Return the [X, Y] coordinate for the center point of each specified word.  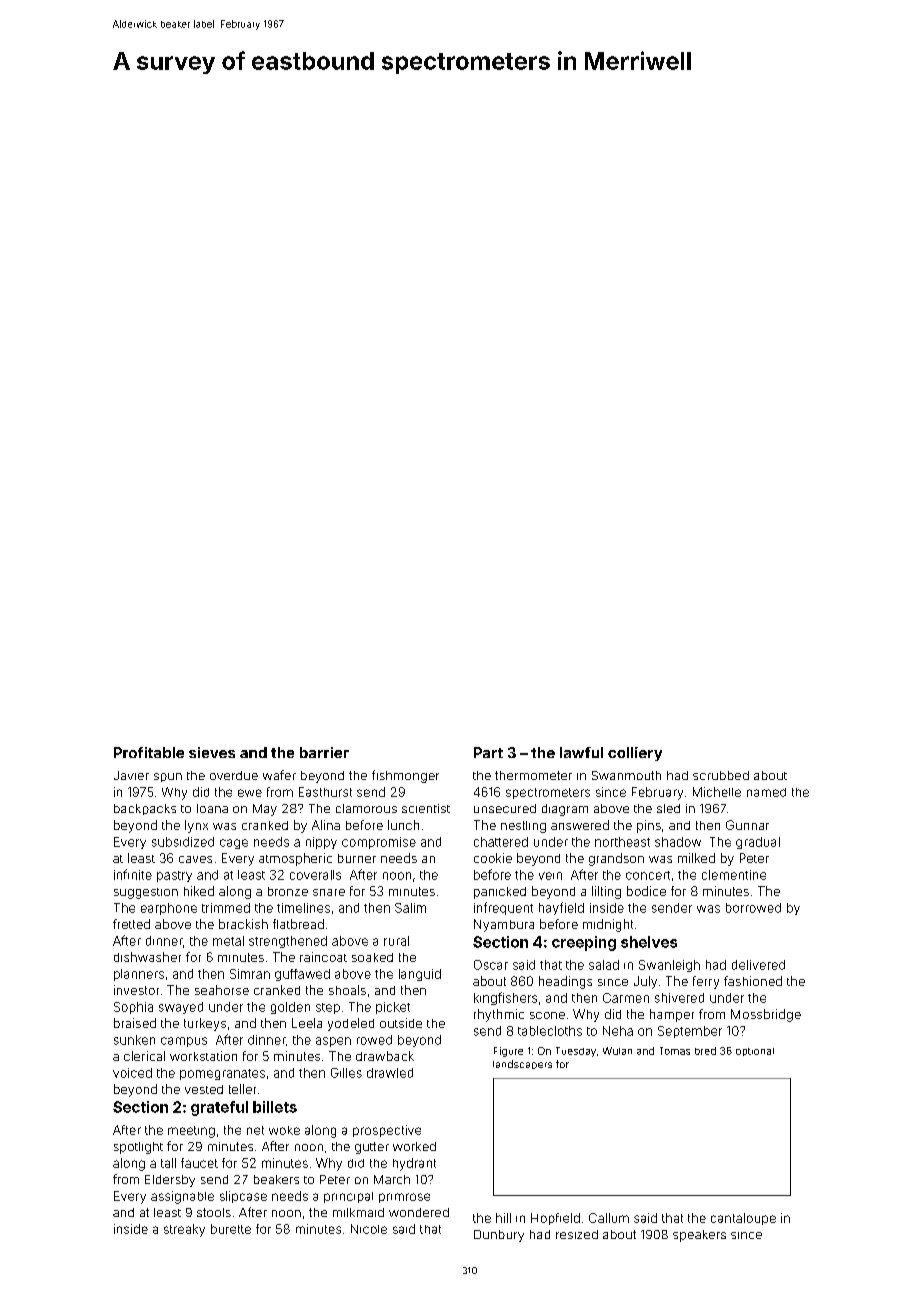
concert [648, 875]
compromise [379, 843]
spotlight [138, 1148]
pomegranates [222, 1074]
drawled [390, 1073]
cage [234, 844]
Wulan [617, 1051]
